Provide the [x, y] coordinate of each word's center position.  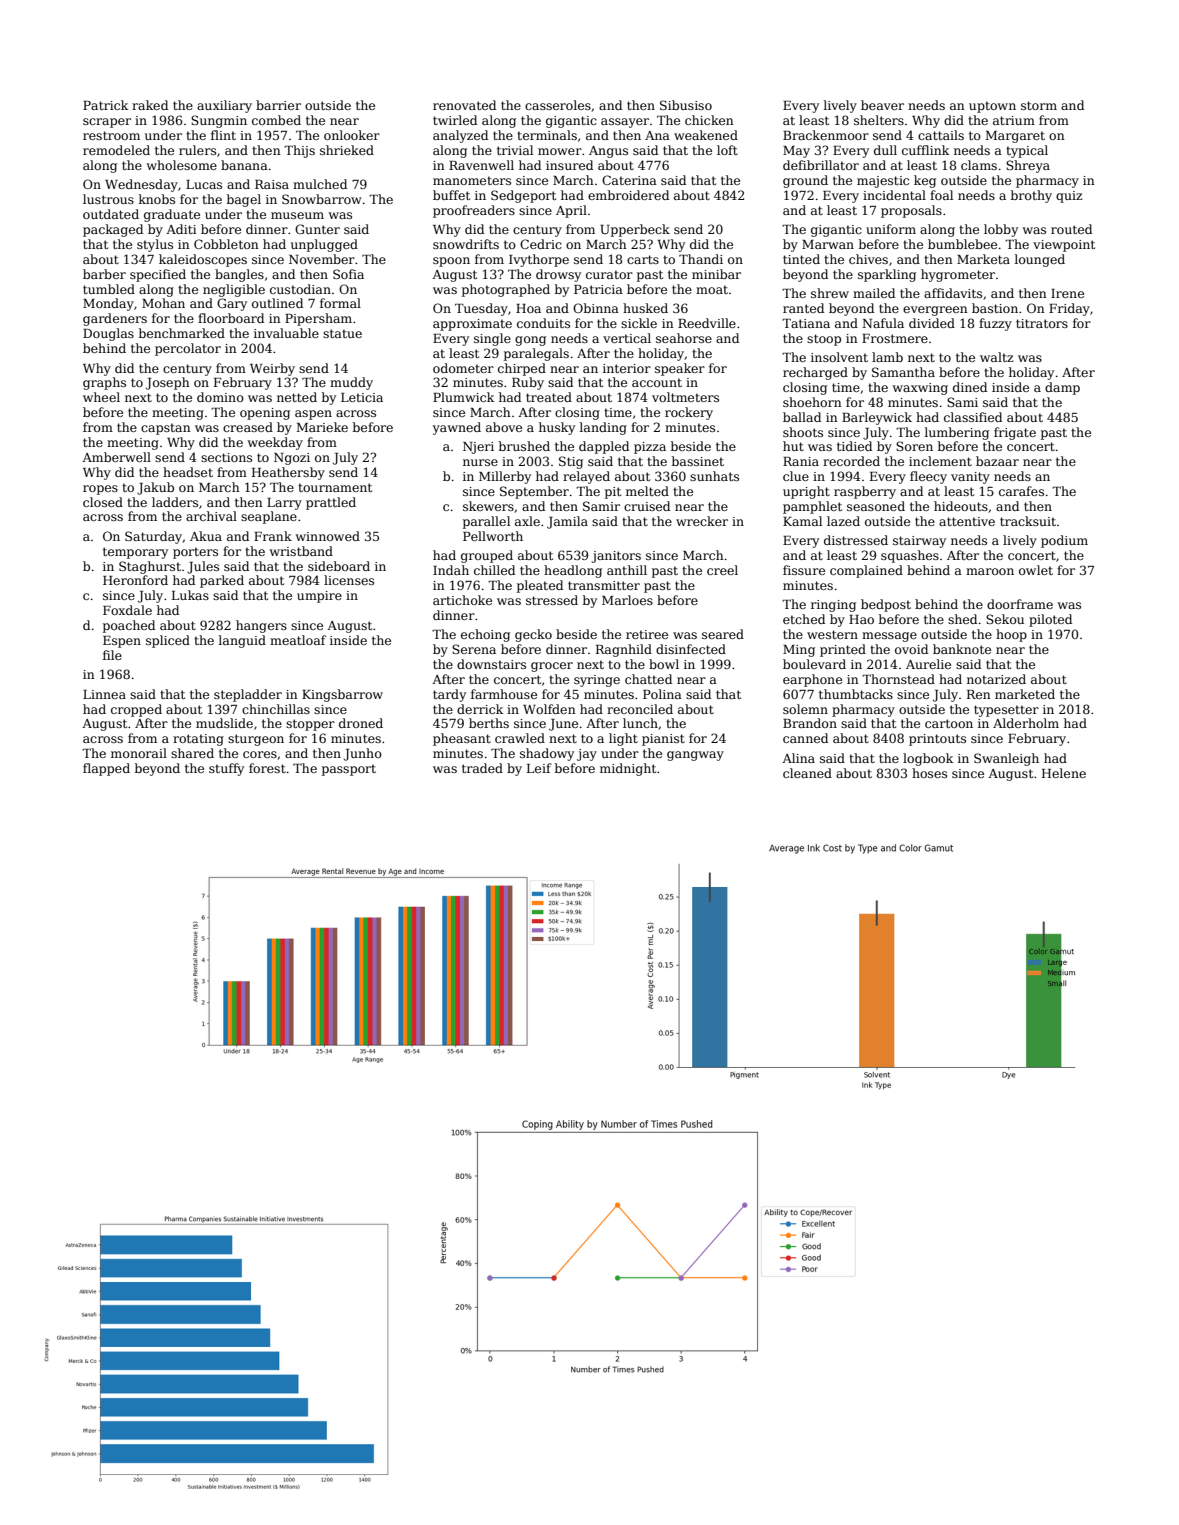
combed [276, 120]
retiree [647, 634]
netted [297, 397]
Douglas [108, 334]
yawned [457, 428]
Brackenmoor [826, 135]
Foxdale [127, 610]
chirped [522, 369]
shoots [803, 432]
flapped [106, 769]
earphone [812, 680]
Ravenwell [481, 165]
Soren [914, 446]
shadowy [547, 754]
